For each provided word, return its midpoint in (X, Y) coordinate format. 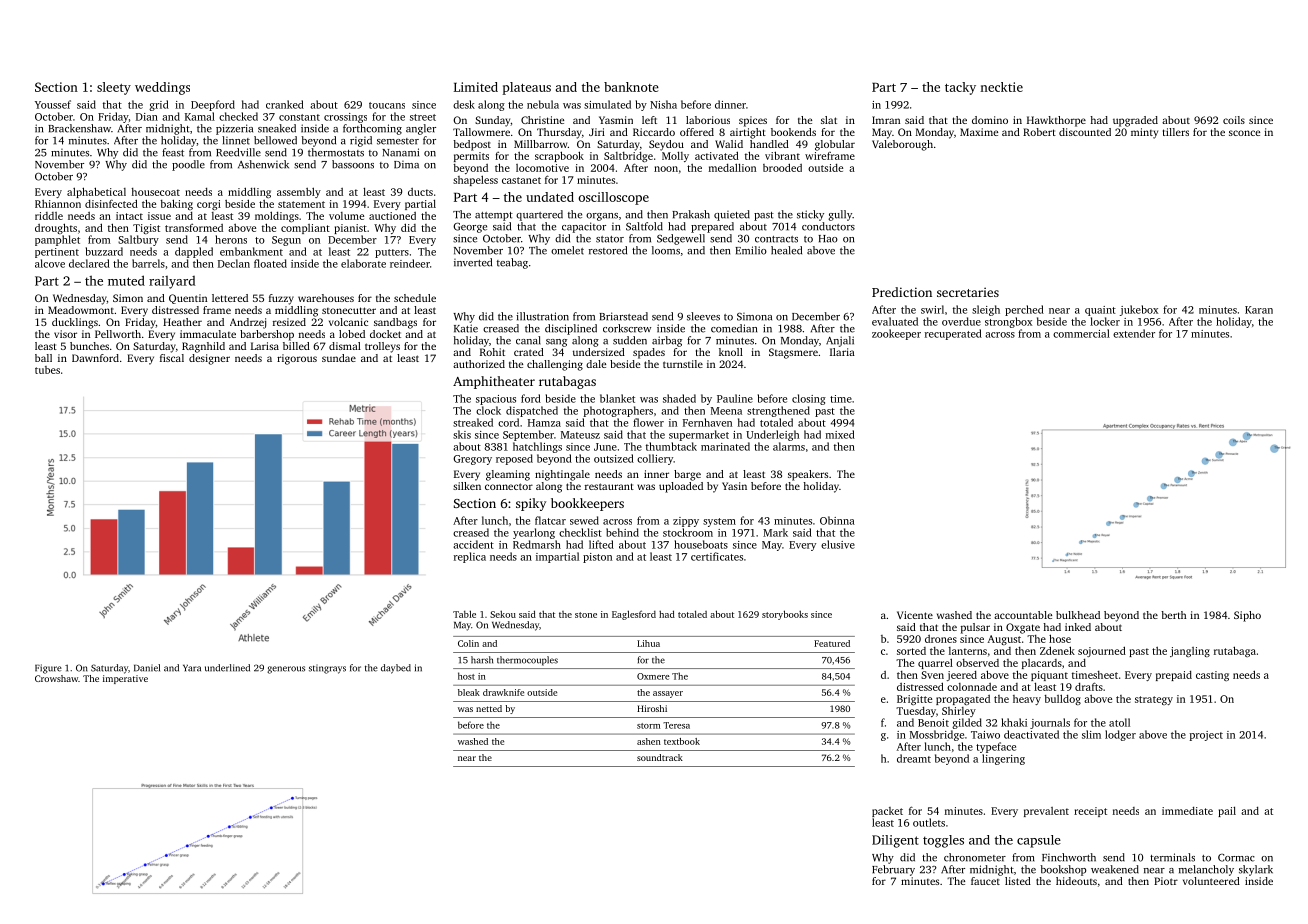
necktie (1001, 87)
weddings (162, 88)
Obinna (837, 520)
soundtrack (660, 757)
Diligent (895, 841)
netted (489, 708)
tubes (47, 370)
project (1206, 736)
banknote (631, 87)
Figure (48, 669)
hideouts (1076, 881)
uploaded (681, 487)
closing (809, 399)
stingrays (327, 669)
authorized (479, 364)
